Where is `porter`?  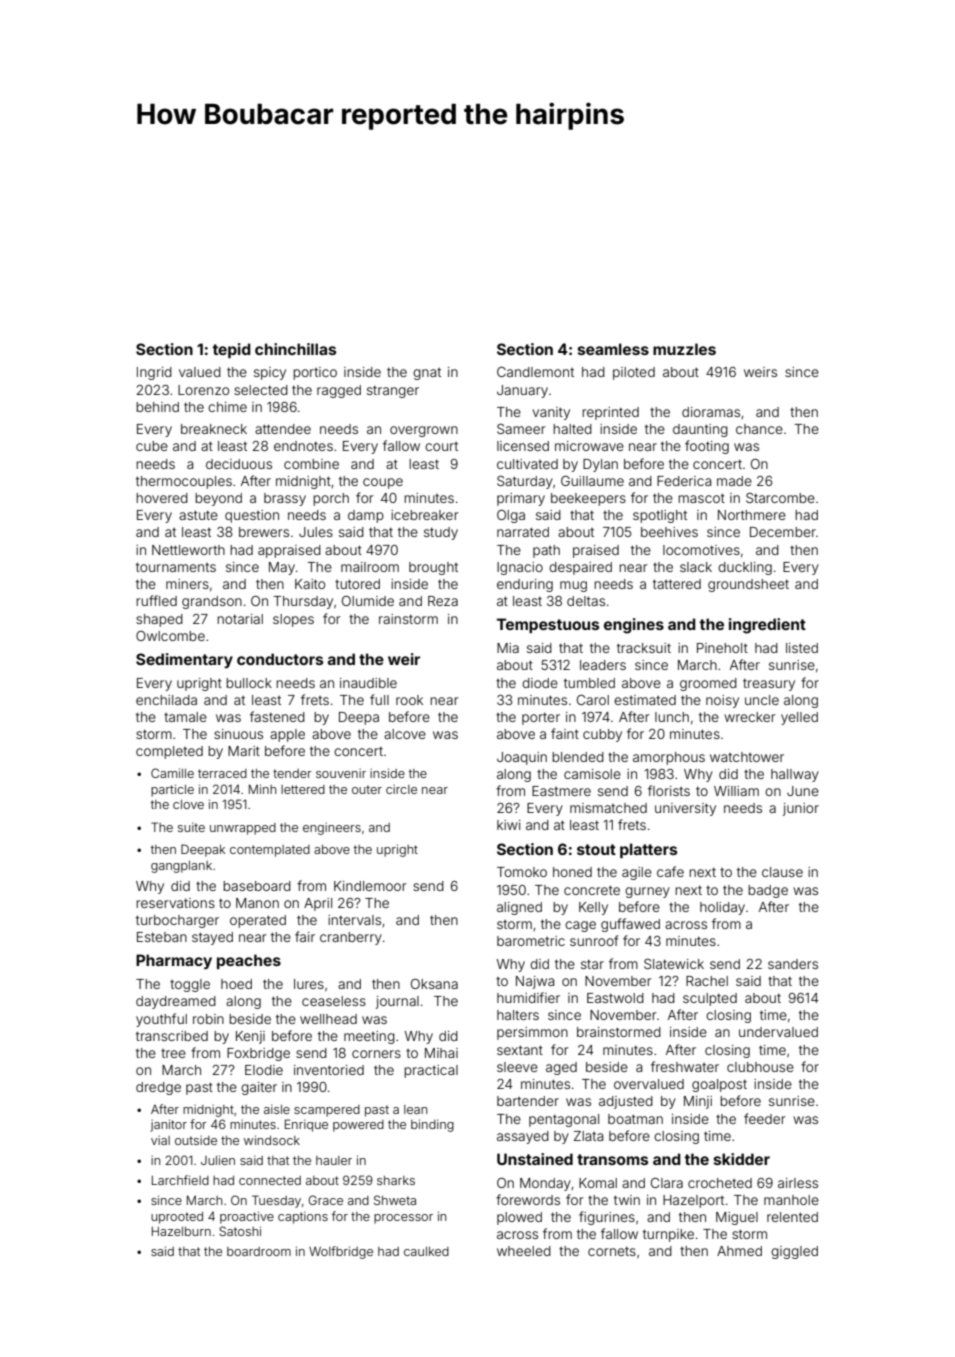 porter is located at coordinates (541, 718).
